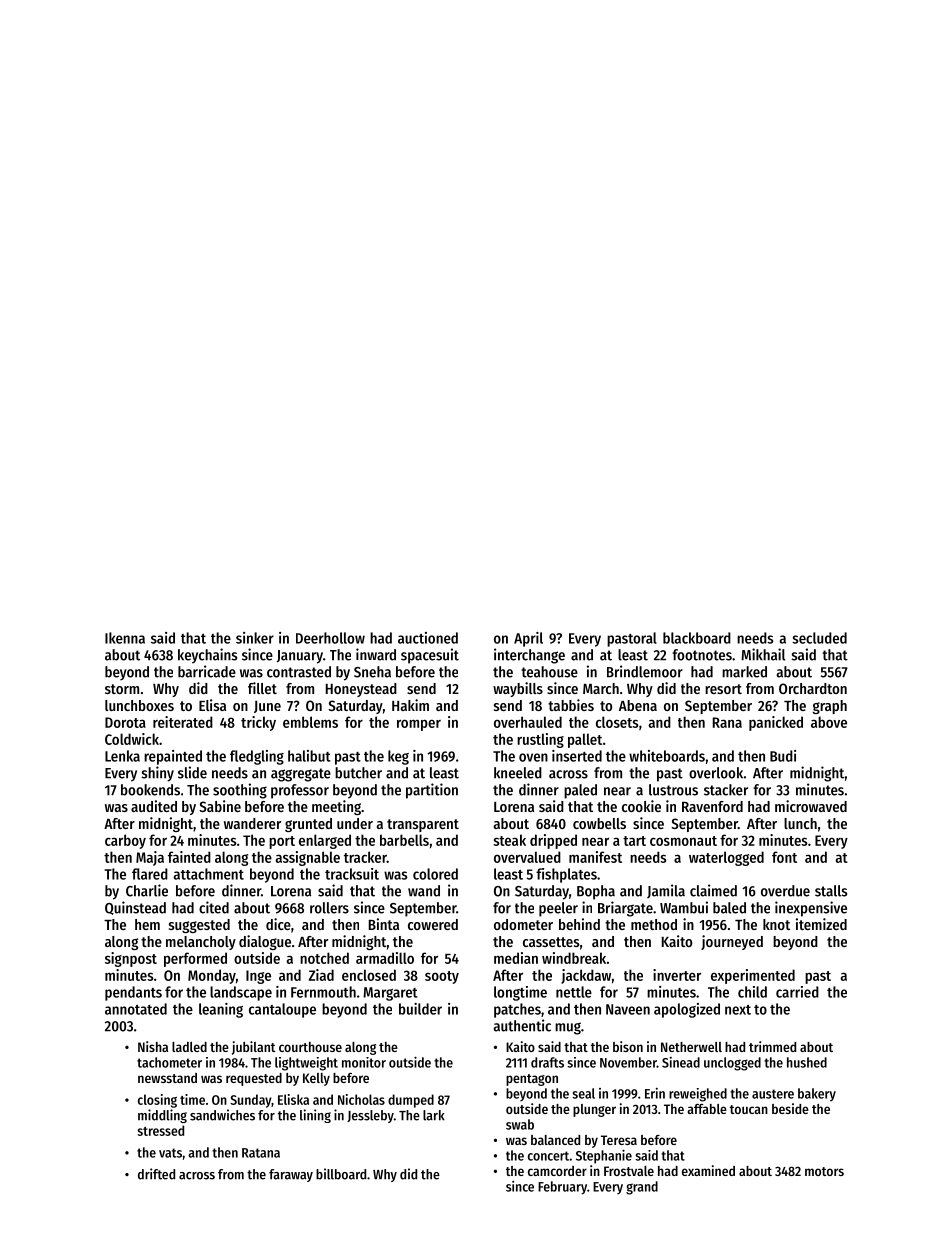 This screenshot has height=1233, width=952. What do you see at coordinates (831, 891) in the screenshot?
I see `stalls` at bounding box center [831, 891].
